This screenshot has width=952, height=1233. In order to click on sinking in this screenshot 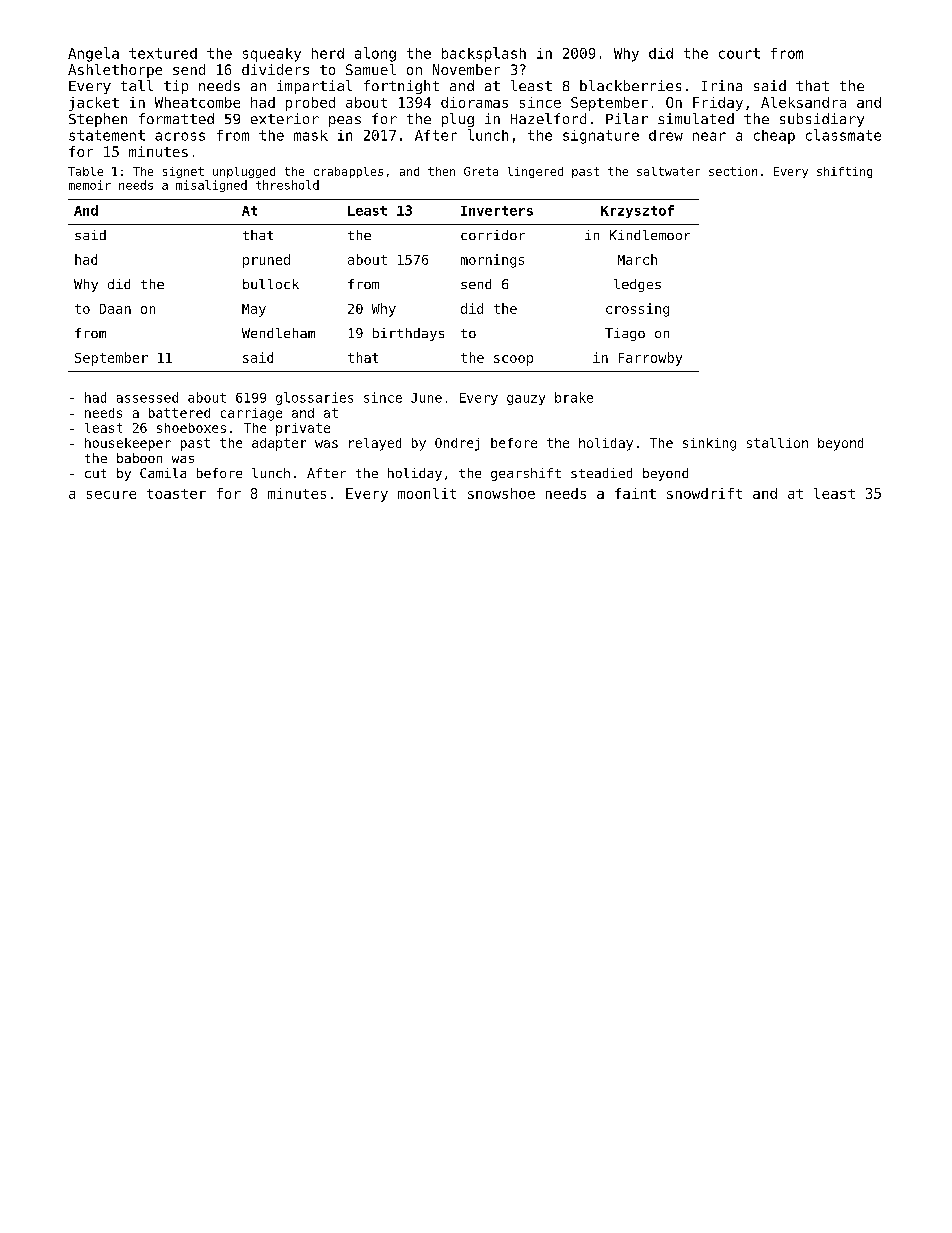, I will do `click(709, 444)`.
